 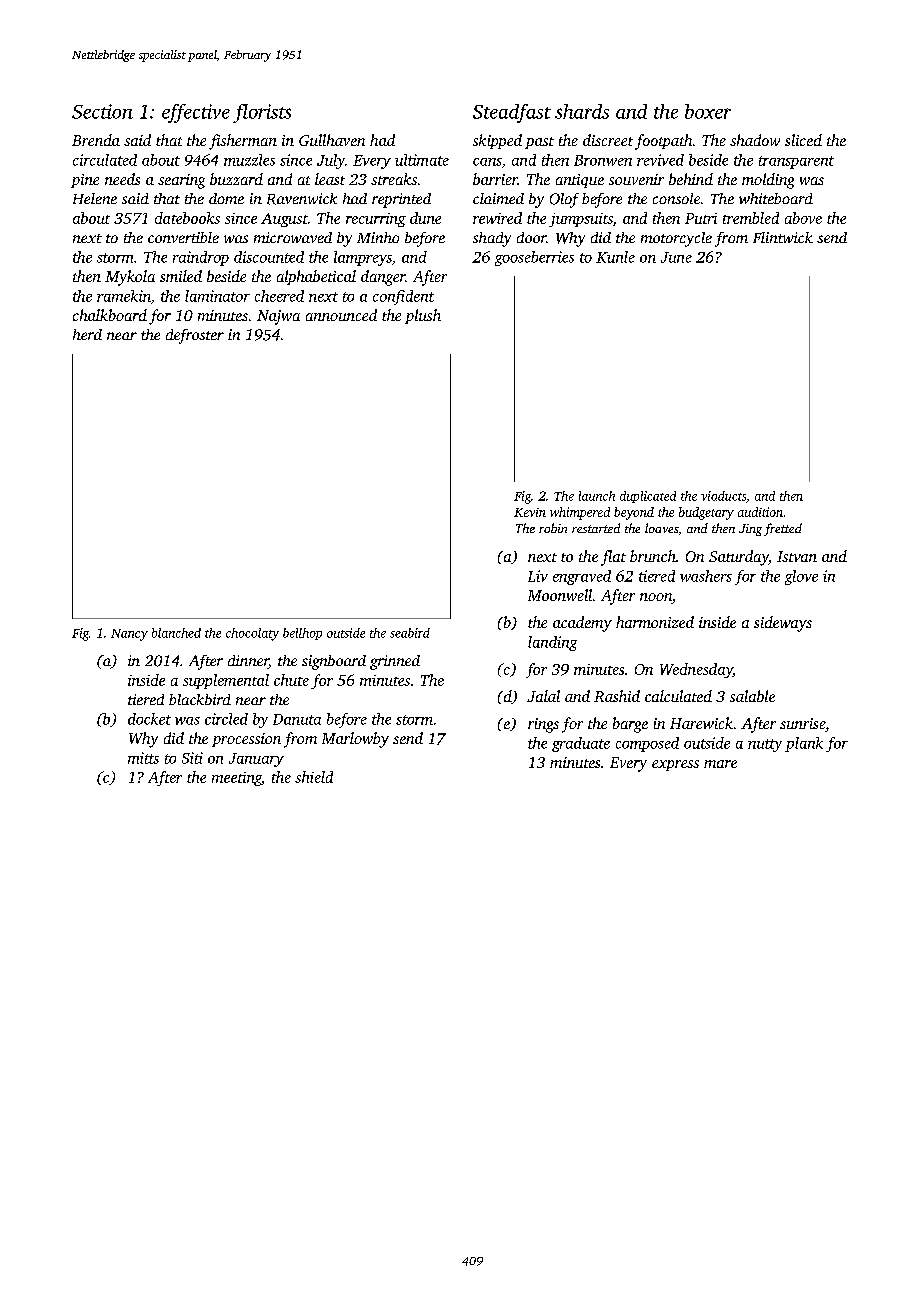 I want to click on Nancy, so click(x=129, y=635).
